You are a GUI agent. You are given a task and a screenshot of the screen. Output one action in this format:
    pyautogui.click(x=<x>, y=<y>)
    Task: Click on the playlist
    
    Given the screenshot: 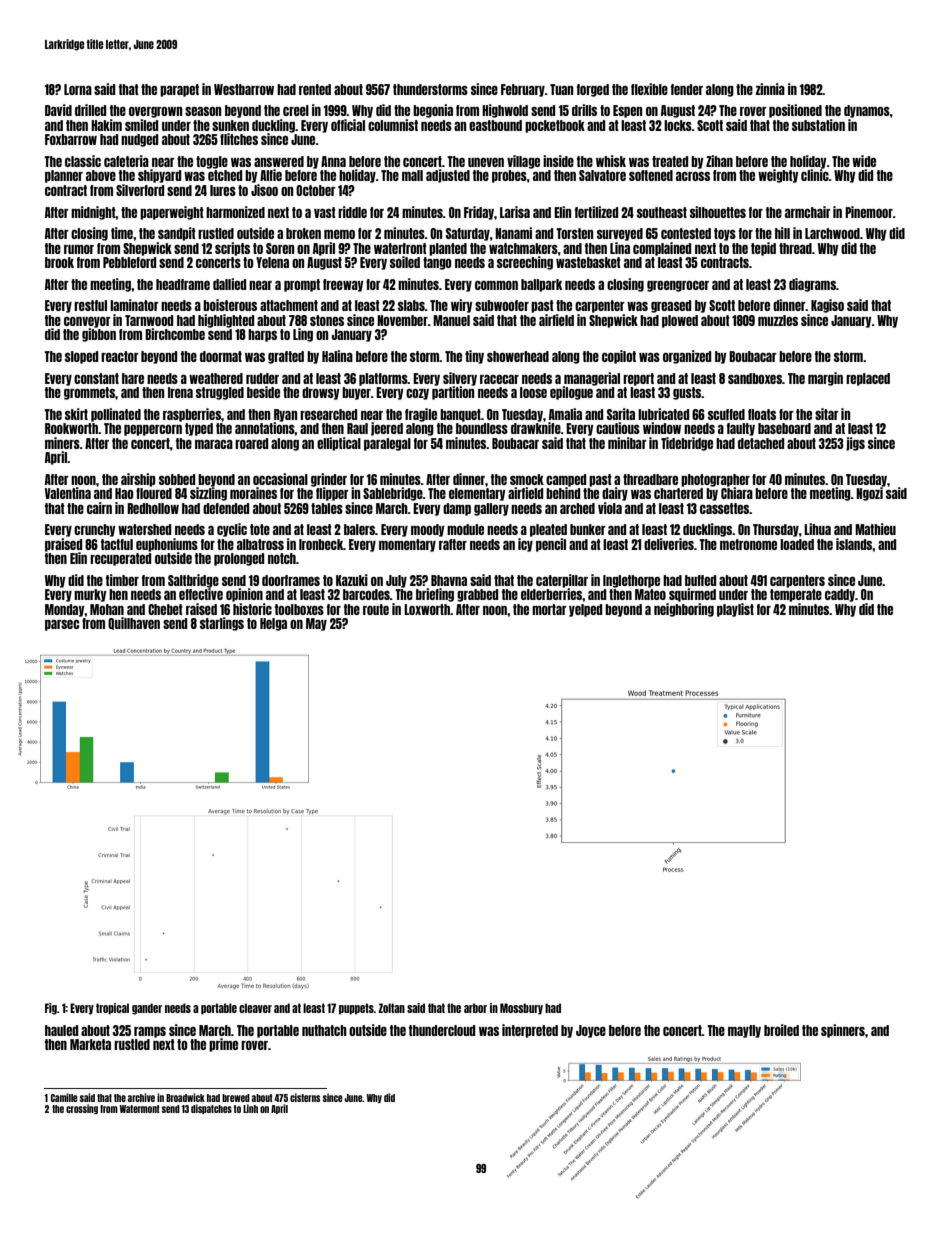 What is the action you would take?
    pyautogui.click(x=735, y=610)
